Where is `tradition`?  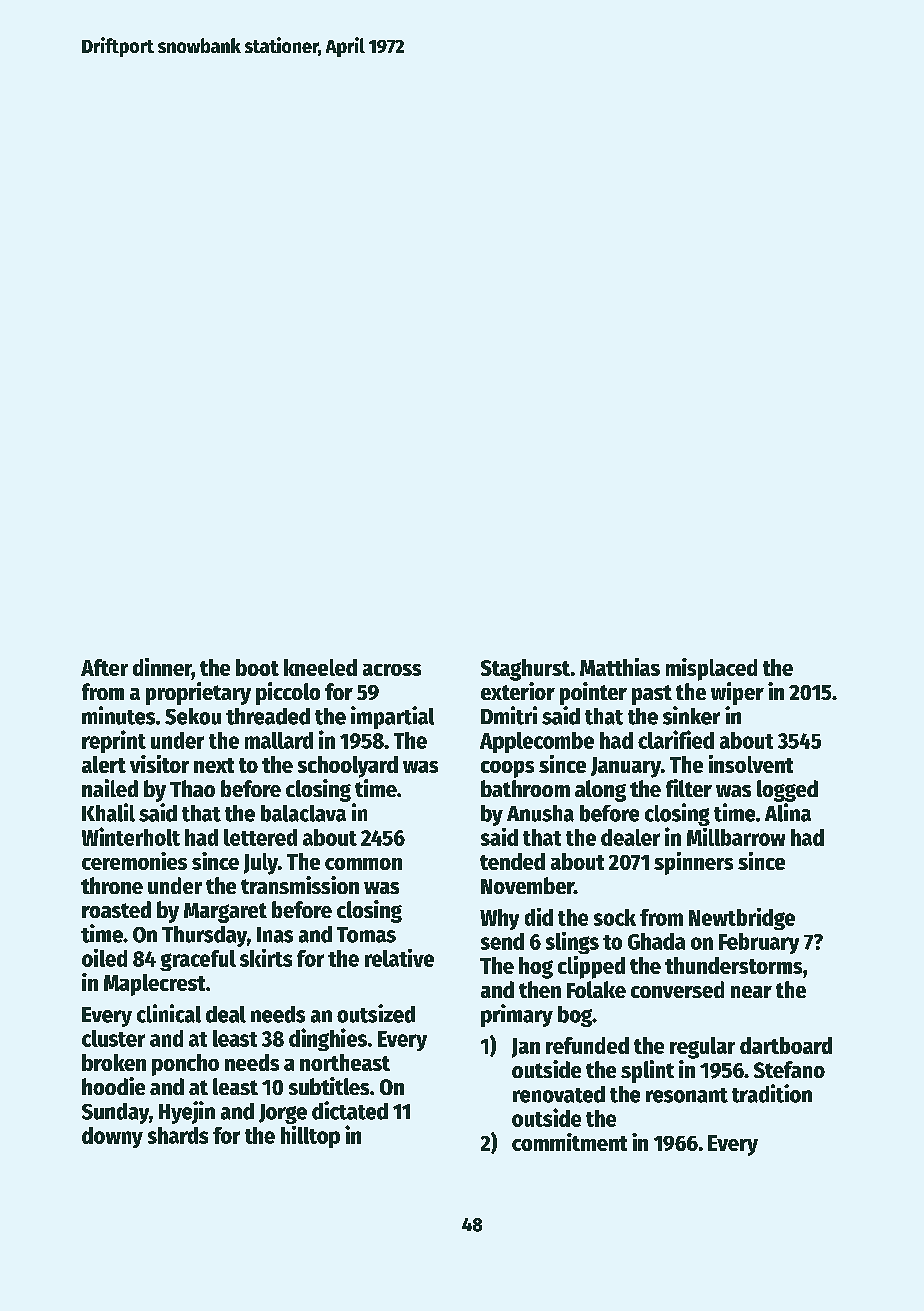 tradition is located at coordinates (772, 1093).
